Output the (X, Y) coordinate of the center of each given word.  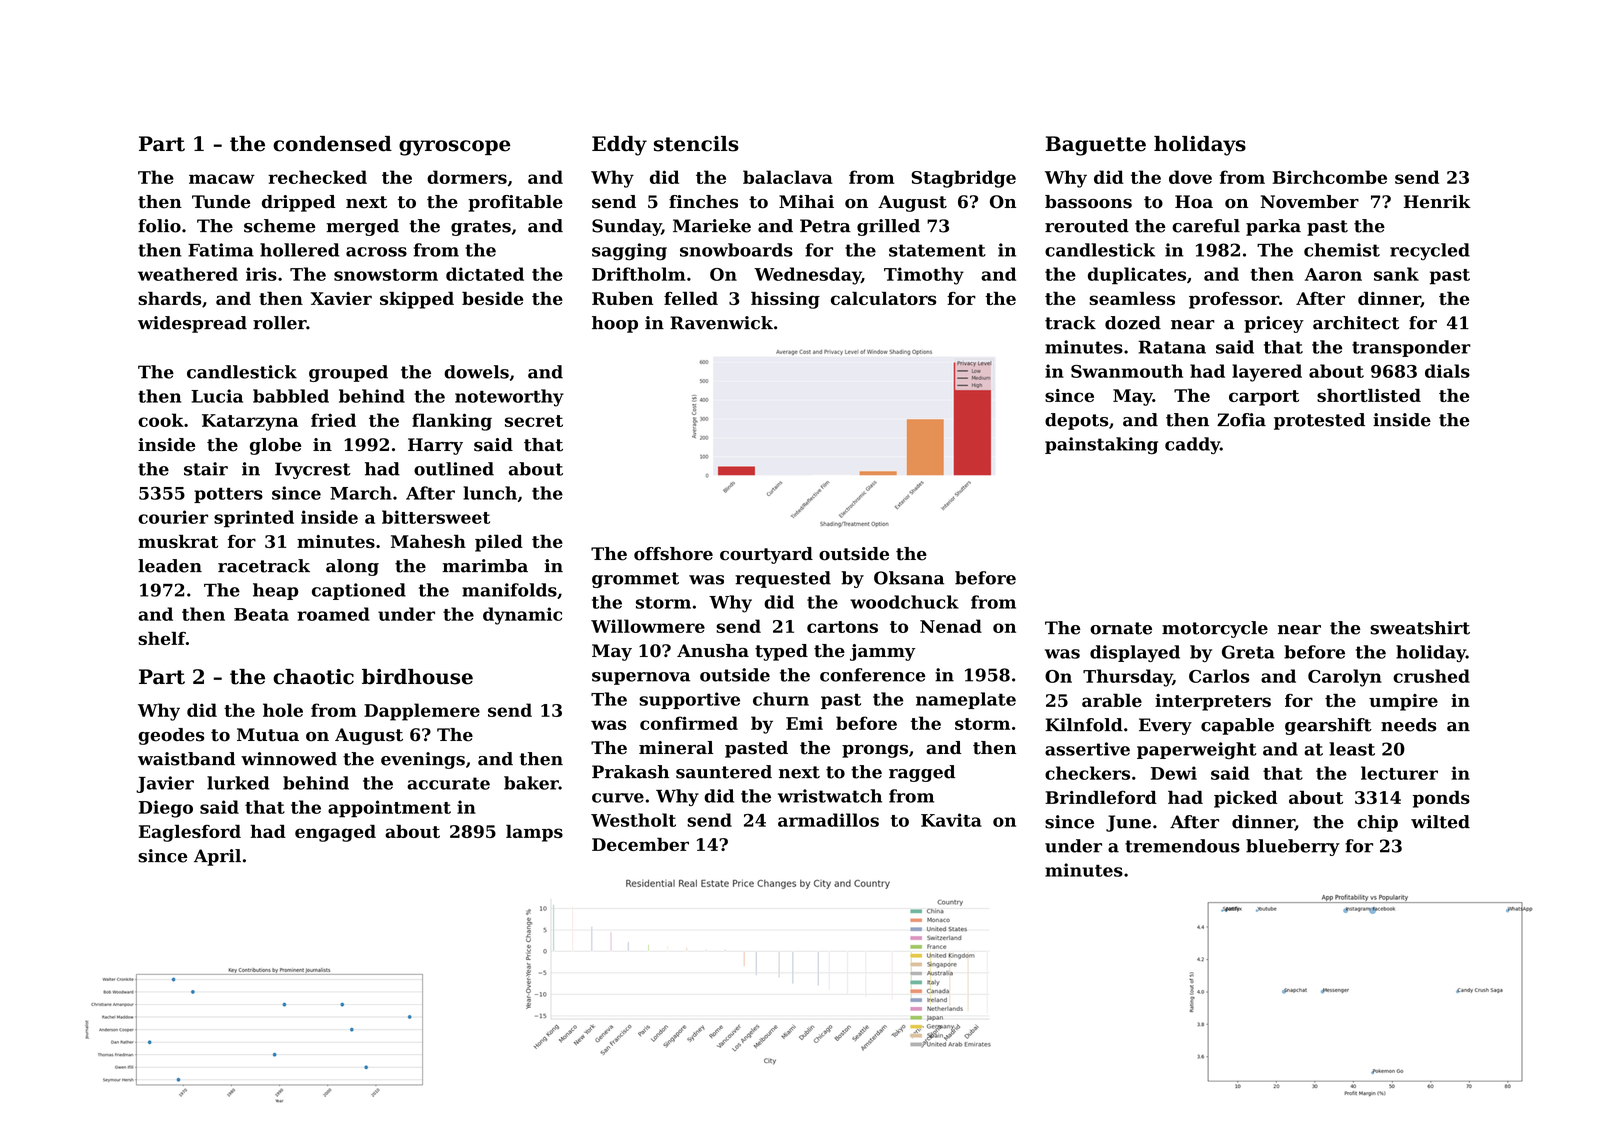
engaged (335, 833)
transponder (1411, 348)
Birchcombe (1329, 177)
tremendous (1182, 846)
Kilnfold (1084, 725)
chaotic (313, 677)
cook (161, 420)
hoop (615, 324)
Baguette (1096, 146)
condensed (332, 144)
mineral (676, 748)
